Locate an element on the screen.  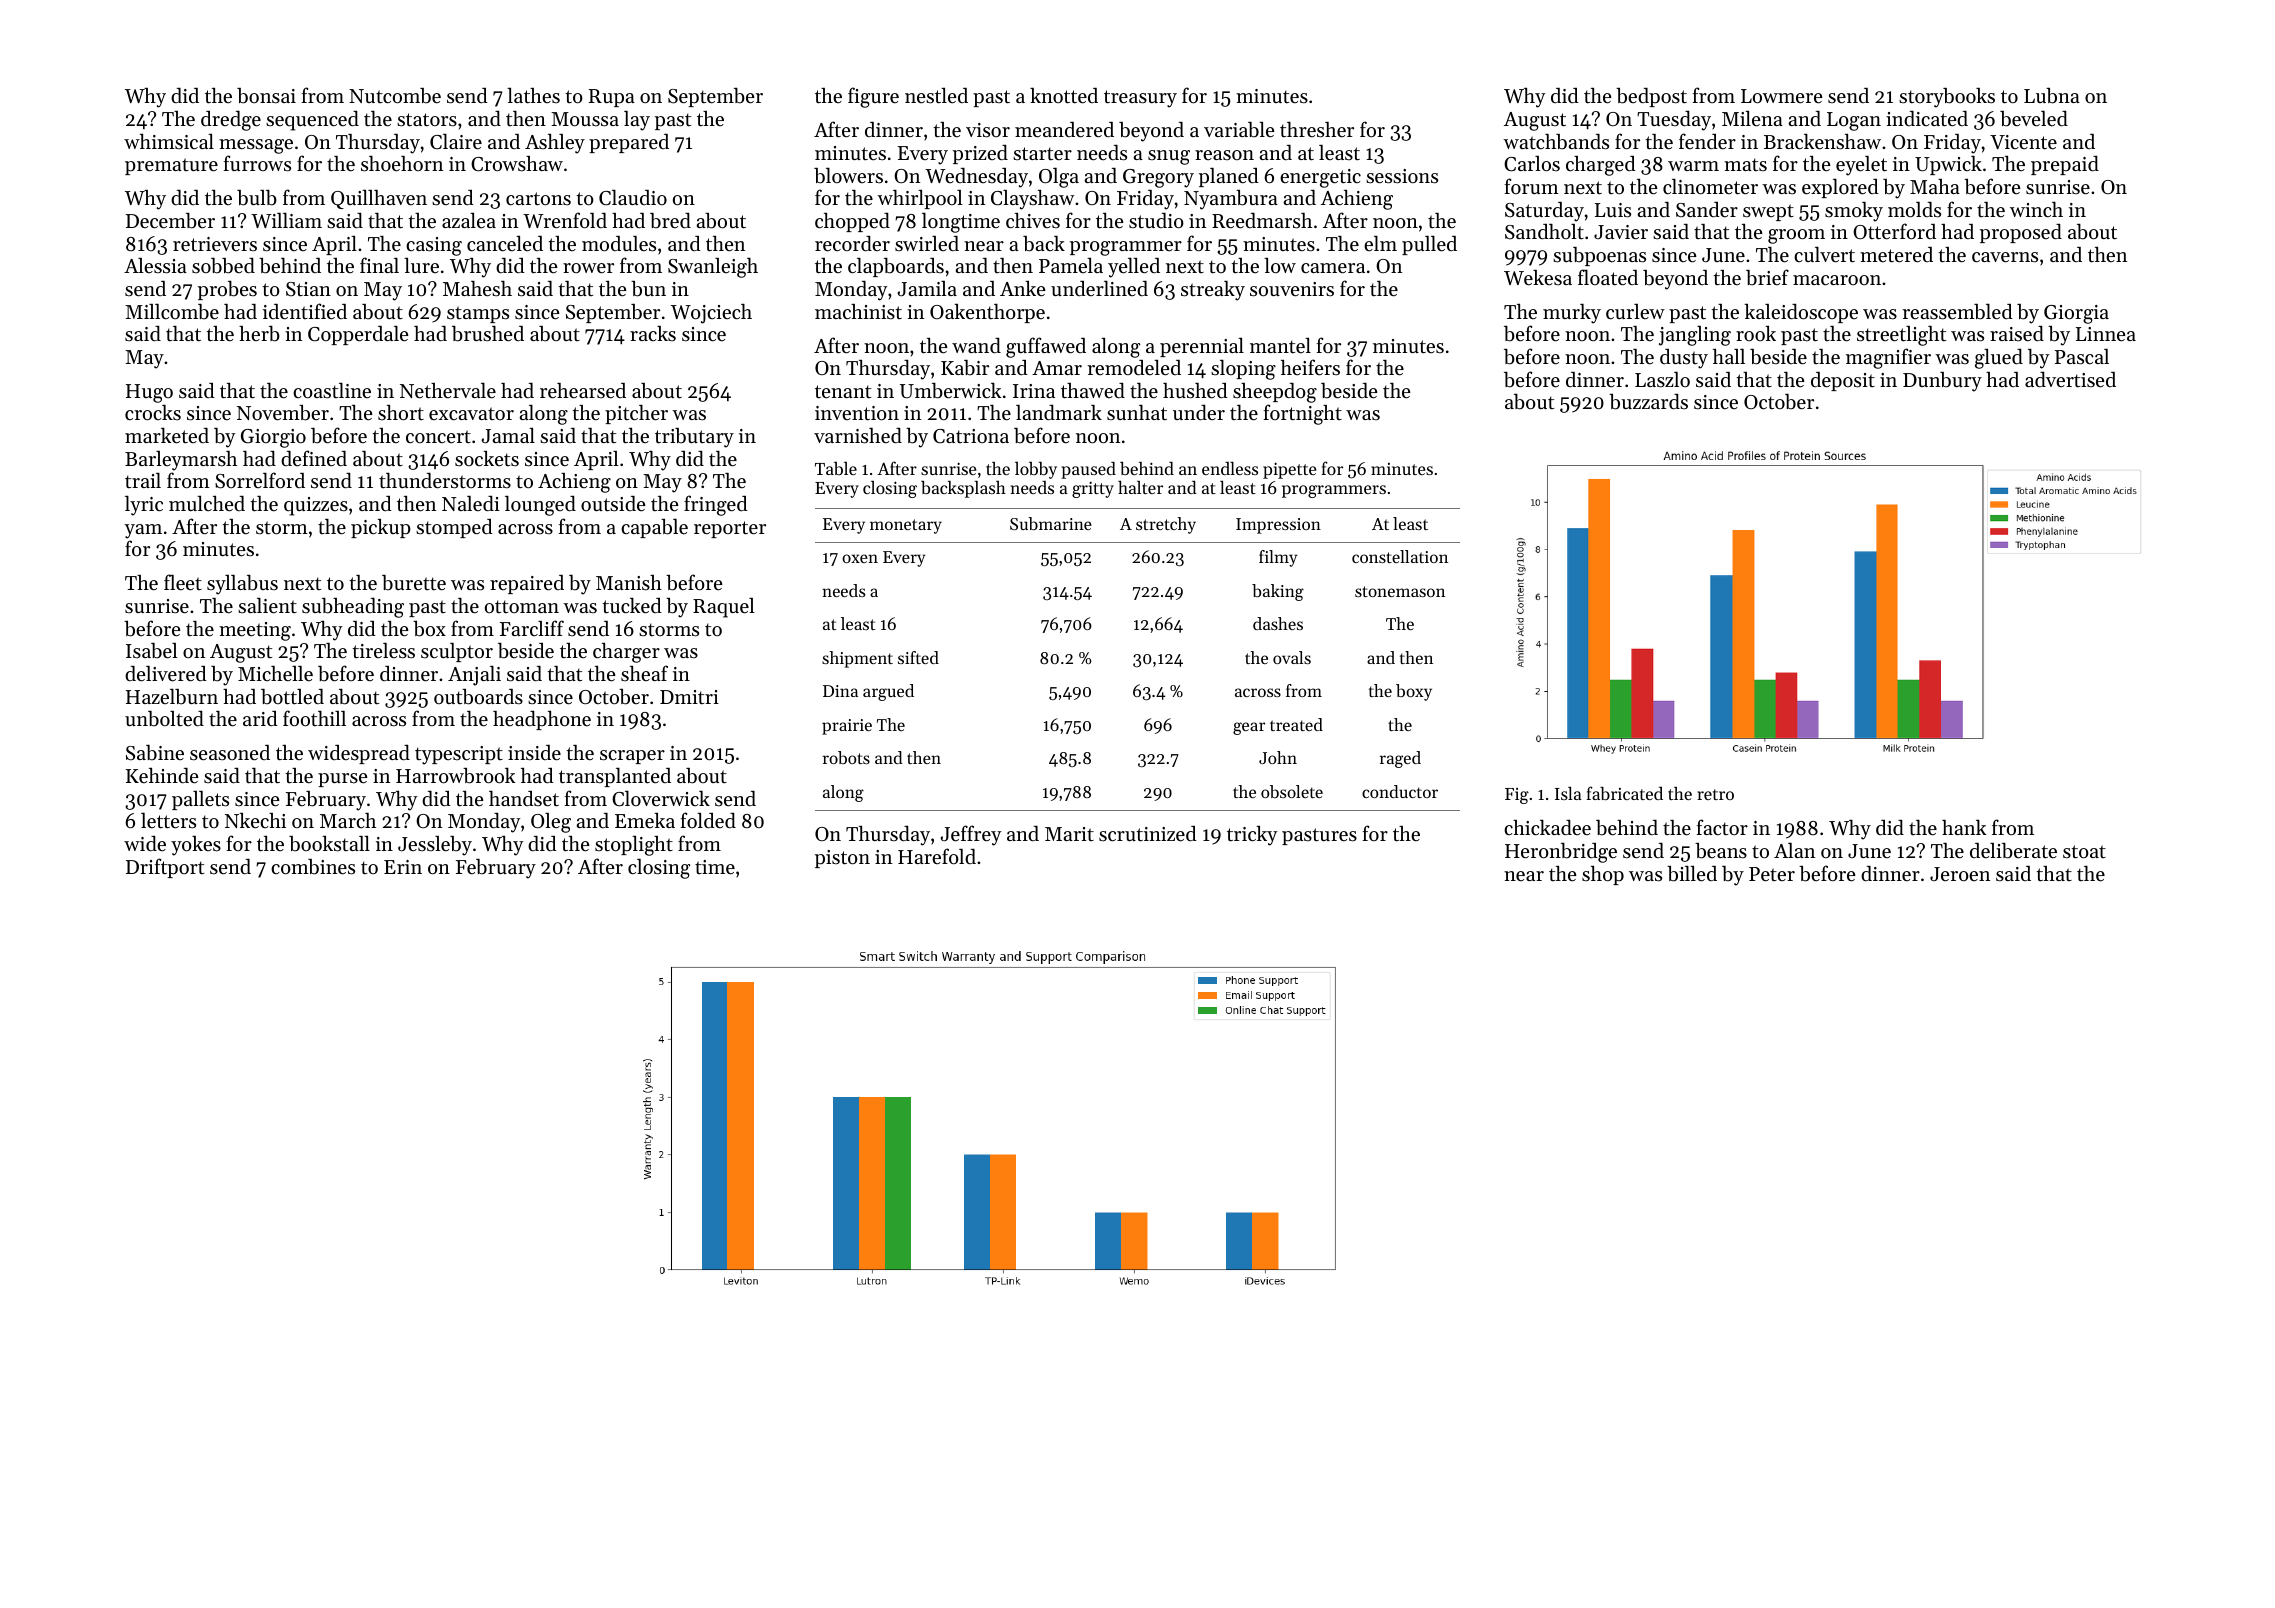
piston is located at coordinates (842, 859).
